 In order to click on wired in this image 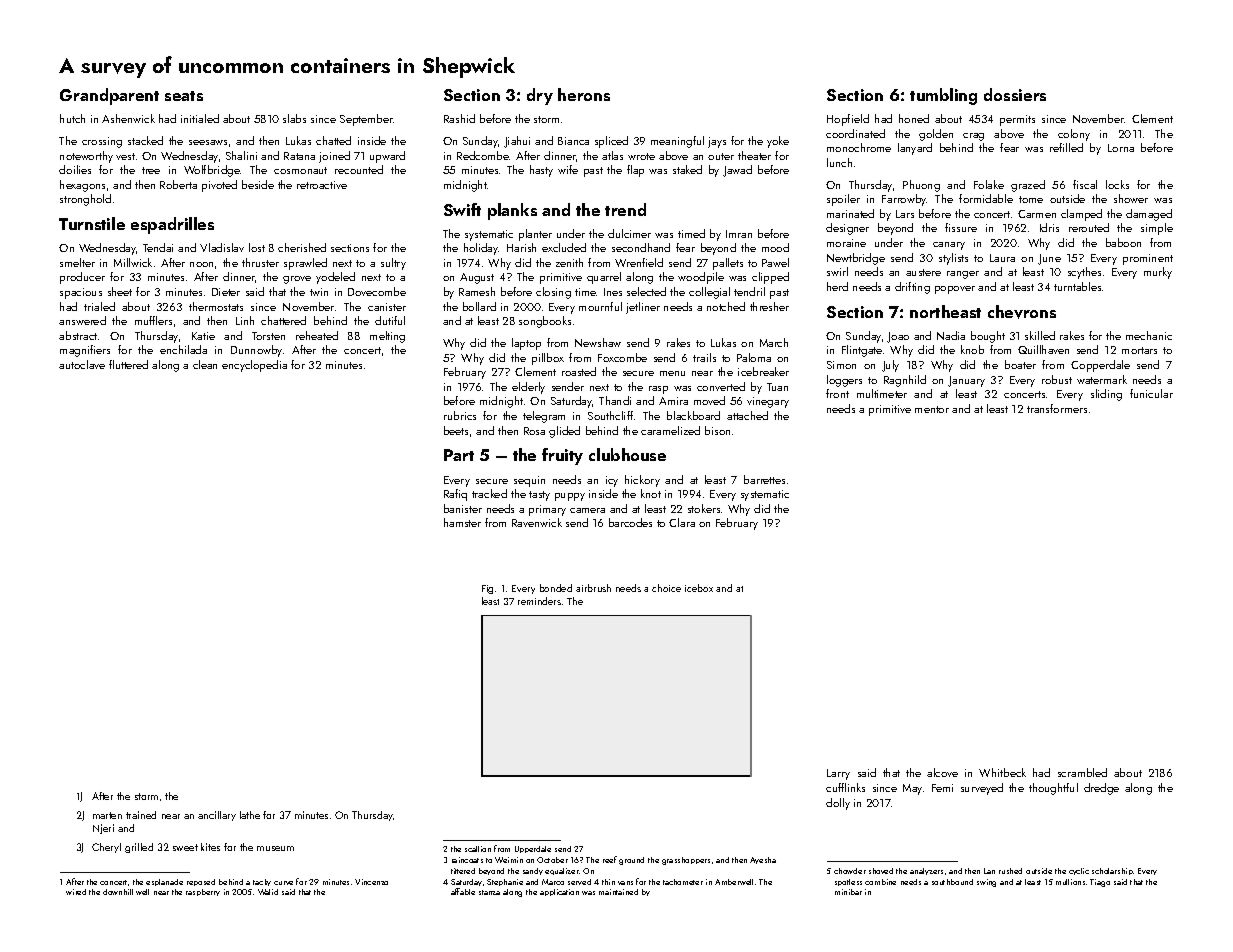, I will do `click(76, 892)`.
